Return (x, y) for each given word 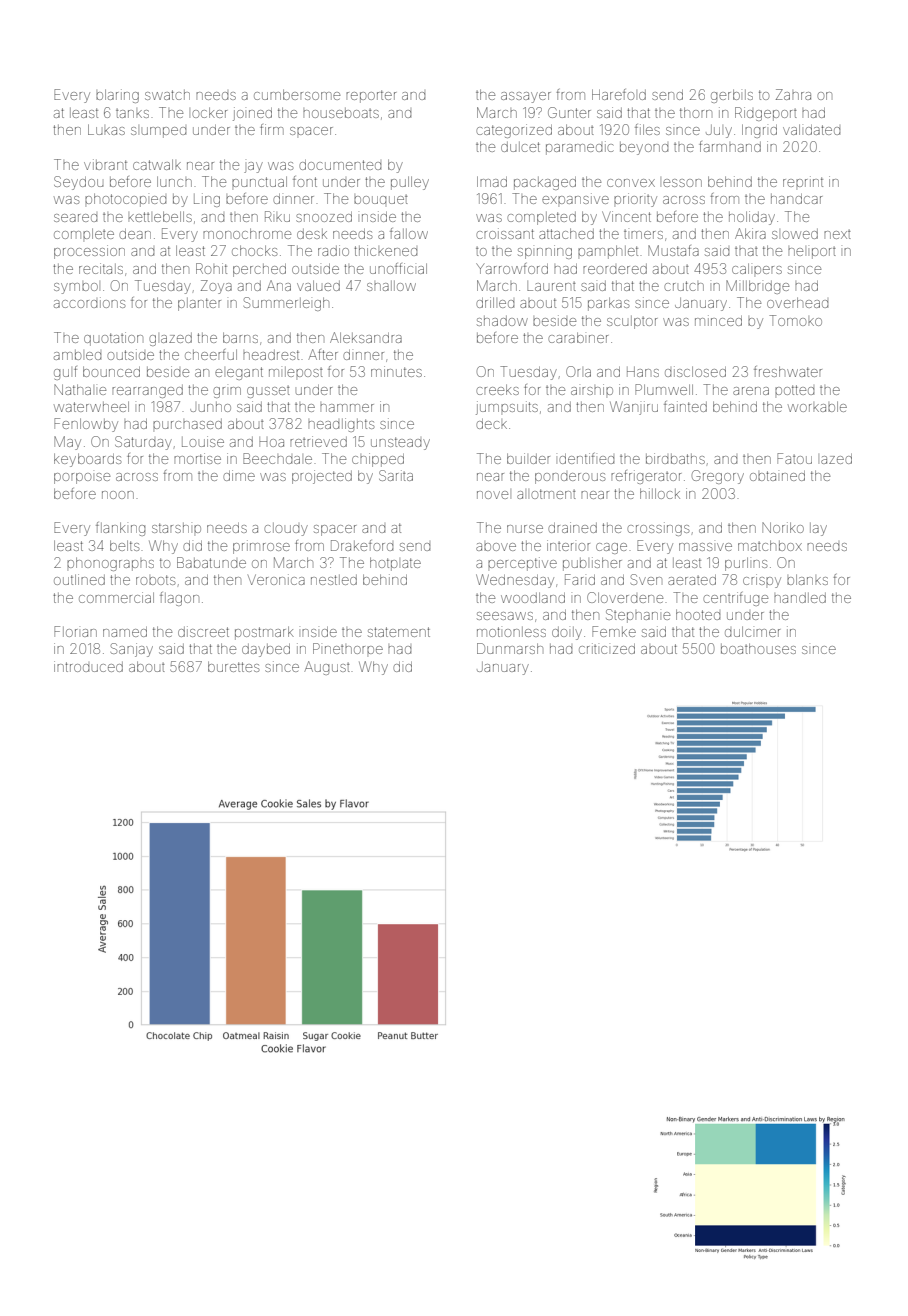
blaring (117, 96)
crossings (658, 529)
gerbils (732, 96)
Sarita (396, 475)
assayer (526, 97)
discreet (203, 631)
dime (239, 475)
